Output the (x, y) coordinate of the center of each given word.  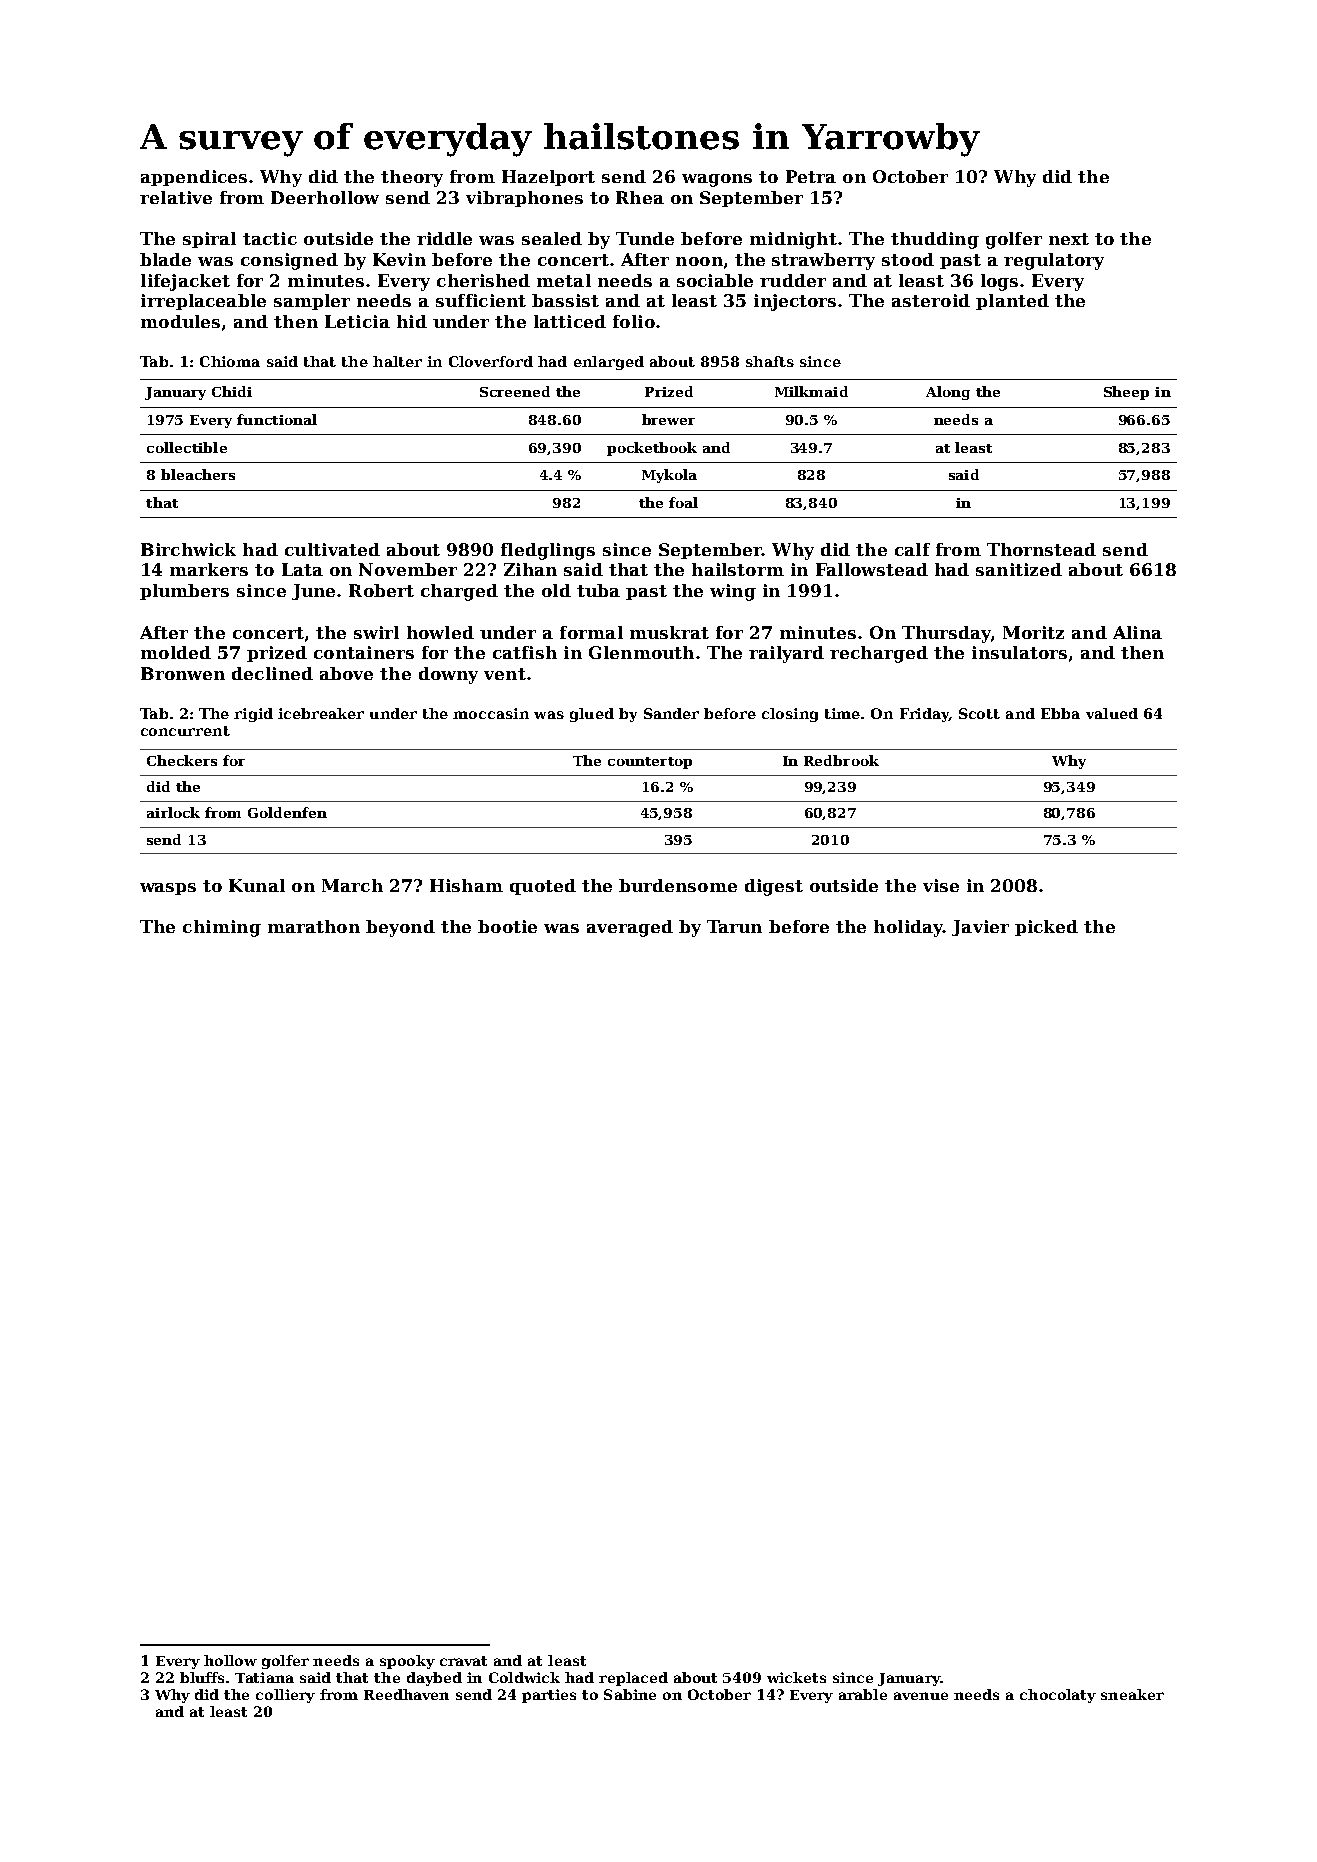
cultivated (332, 549)
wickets (796, 1677)
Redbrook (841, 760)
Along (948, 393)
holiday (908, 928)
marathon (314, 926)
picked (1046, 928)
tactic (270, 238)
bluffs (202, 1677)
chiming (222, 928)
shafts (770, 361)
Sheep (1126, 393)
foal (683, 502)
